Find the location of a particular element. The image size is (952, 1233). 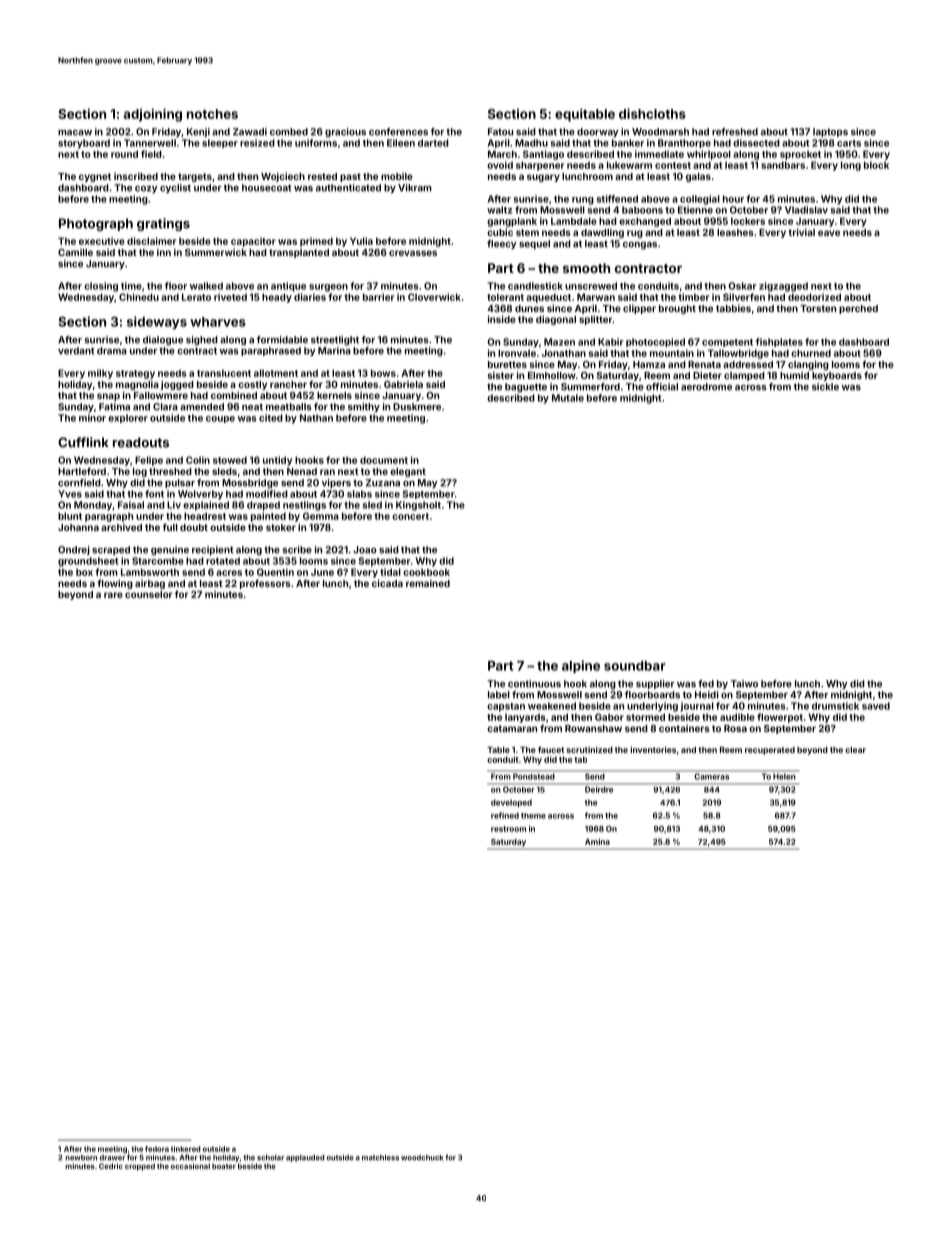

matchless is located at coordinates (380, 1158).
